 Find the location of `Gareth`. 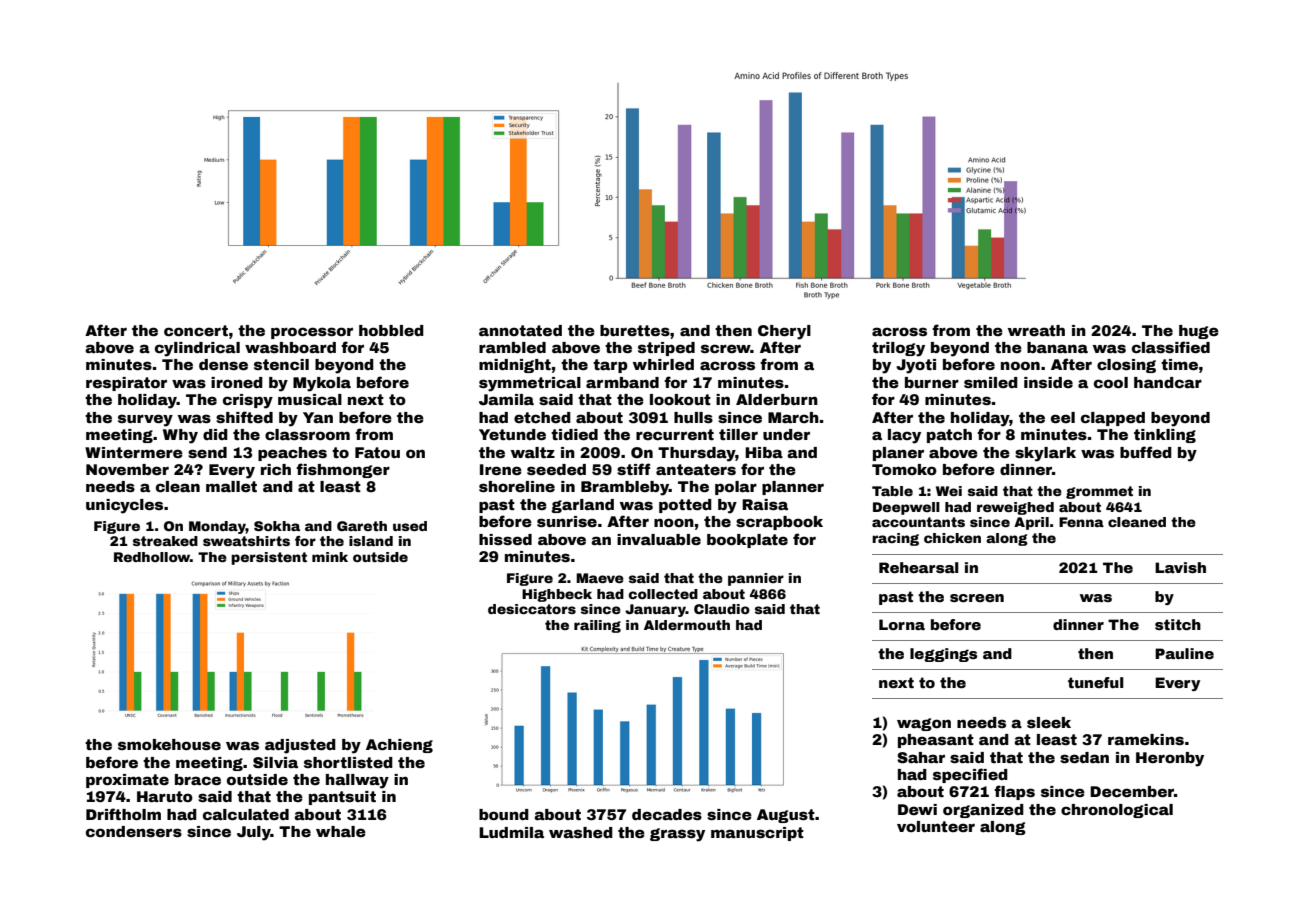

Gareth is located at coordinates (362, 526).
